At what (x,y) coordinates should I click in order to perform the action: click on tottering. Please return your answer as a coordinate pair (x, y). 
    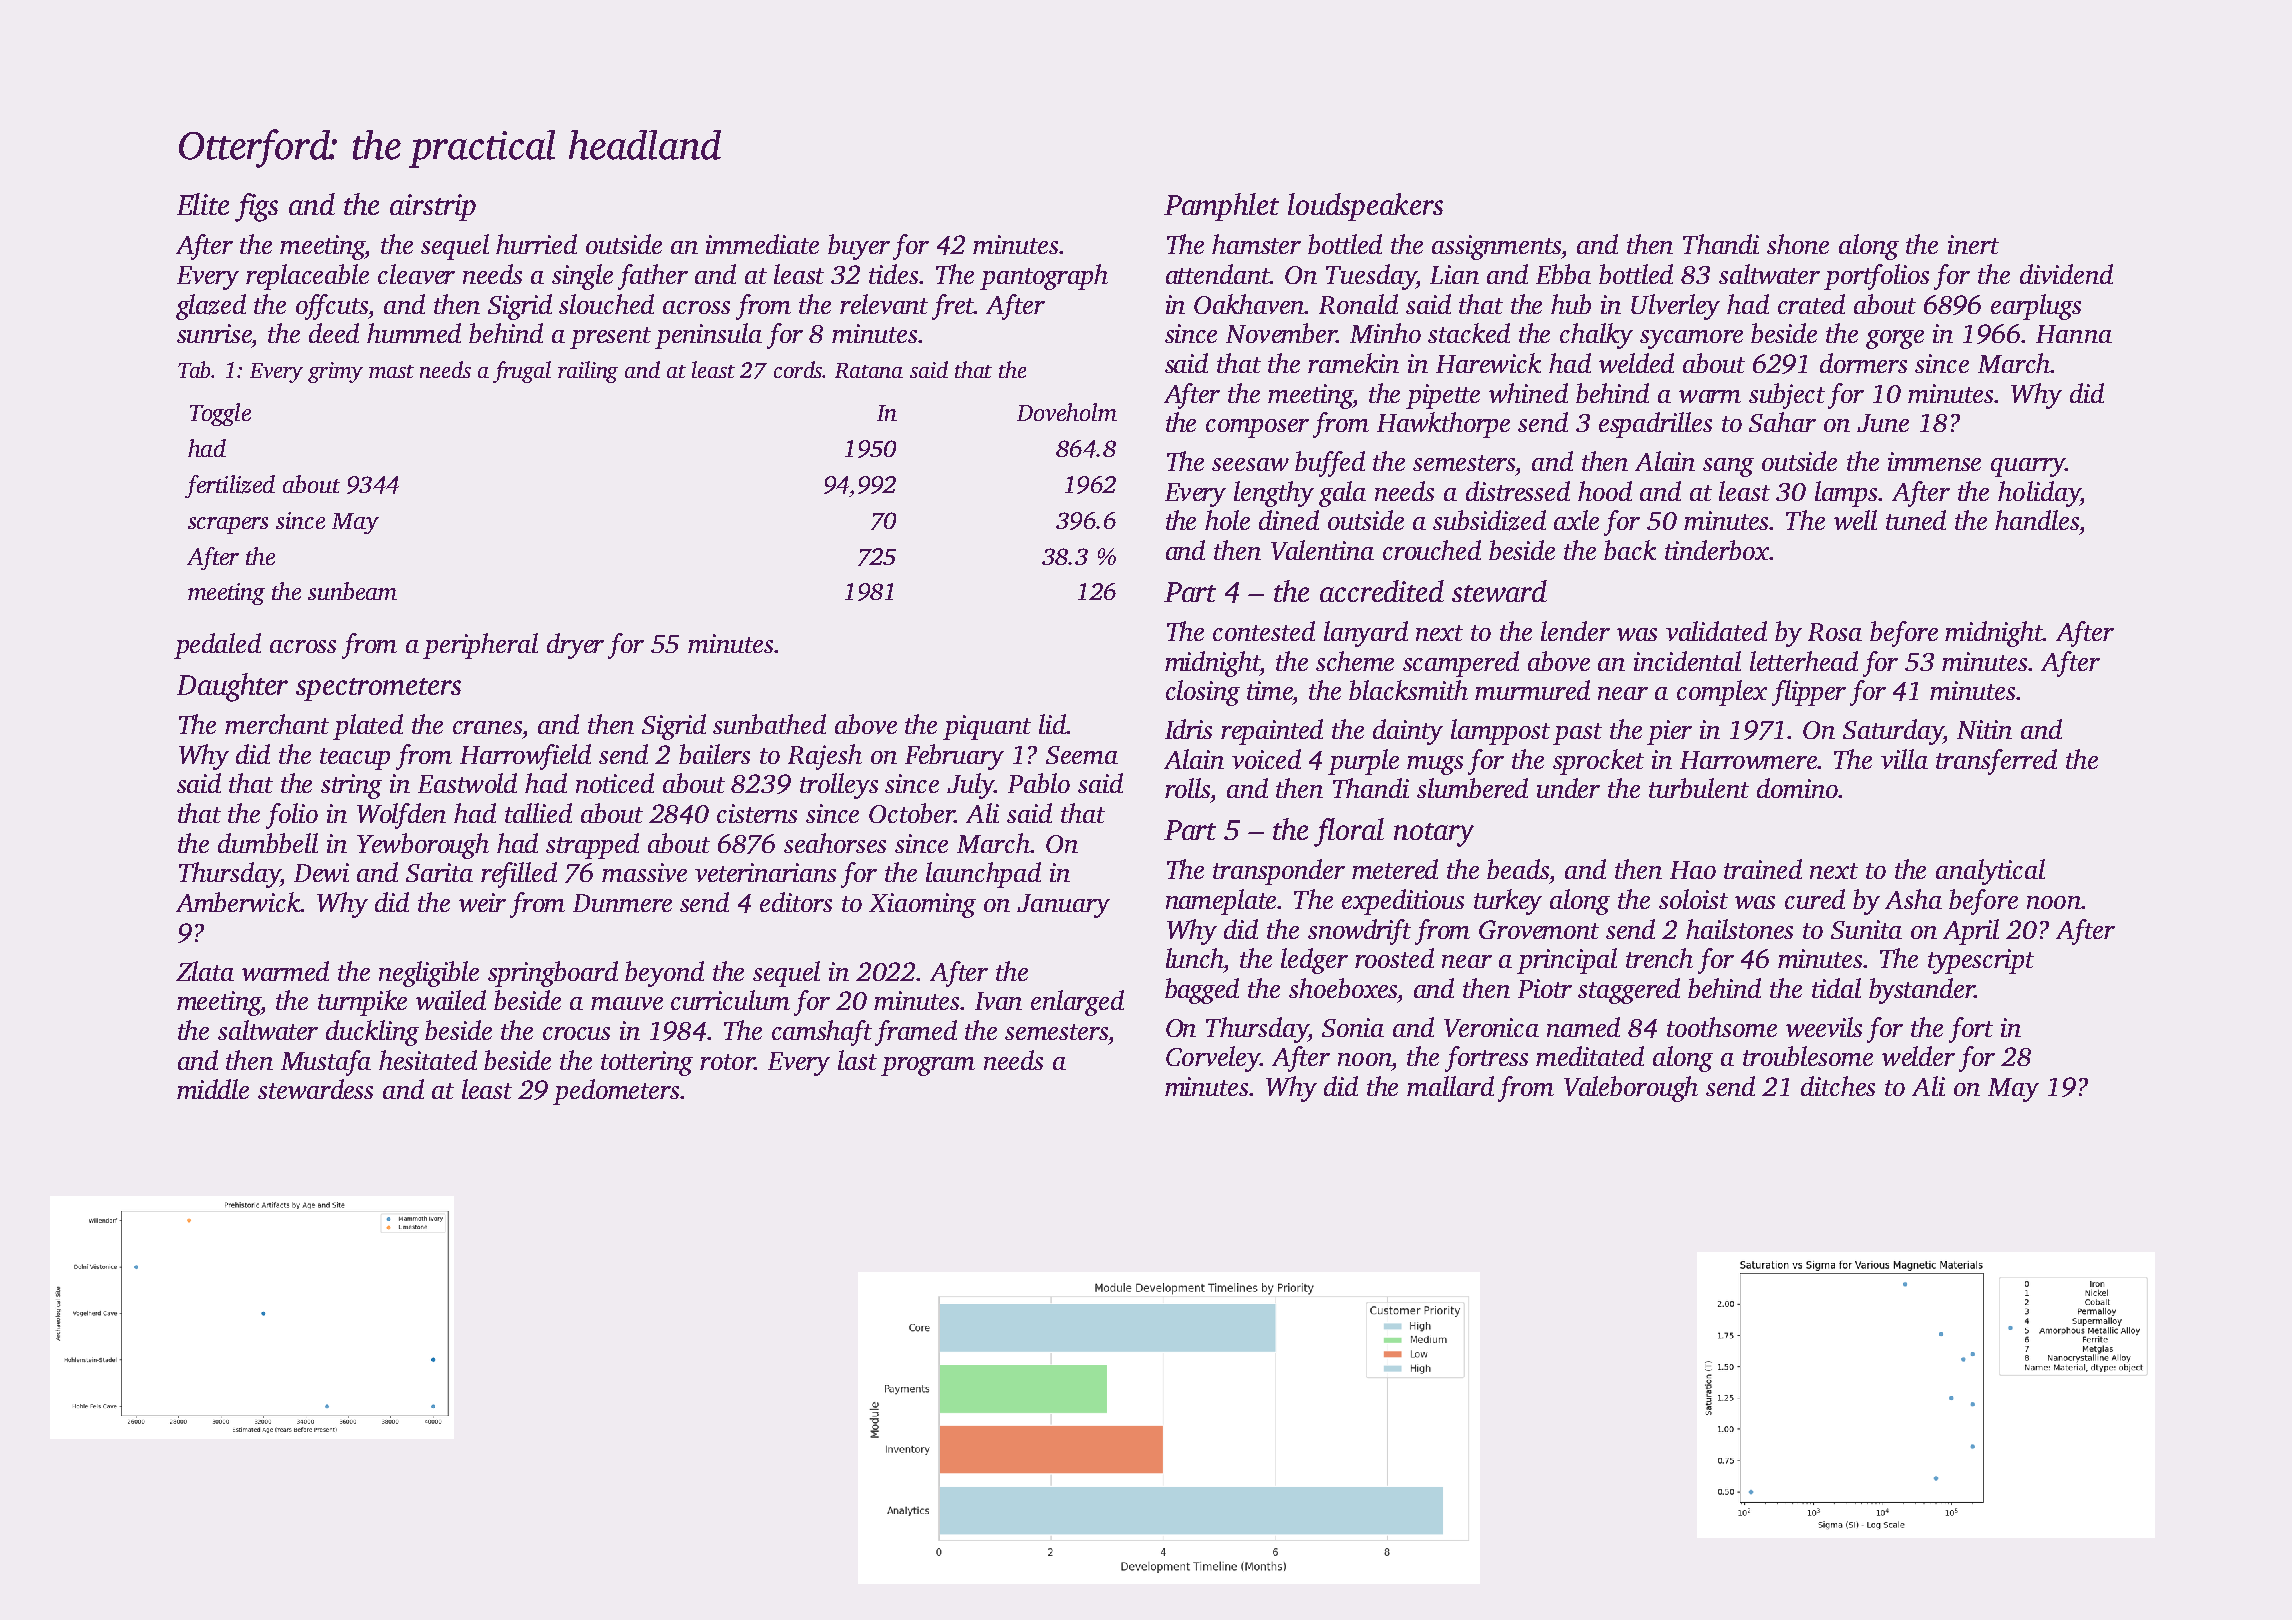
    Looking at the image, I should click on (647, 1063).
